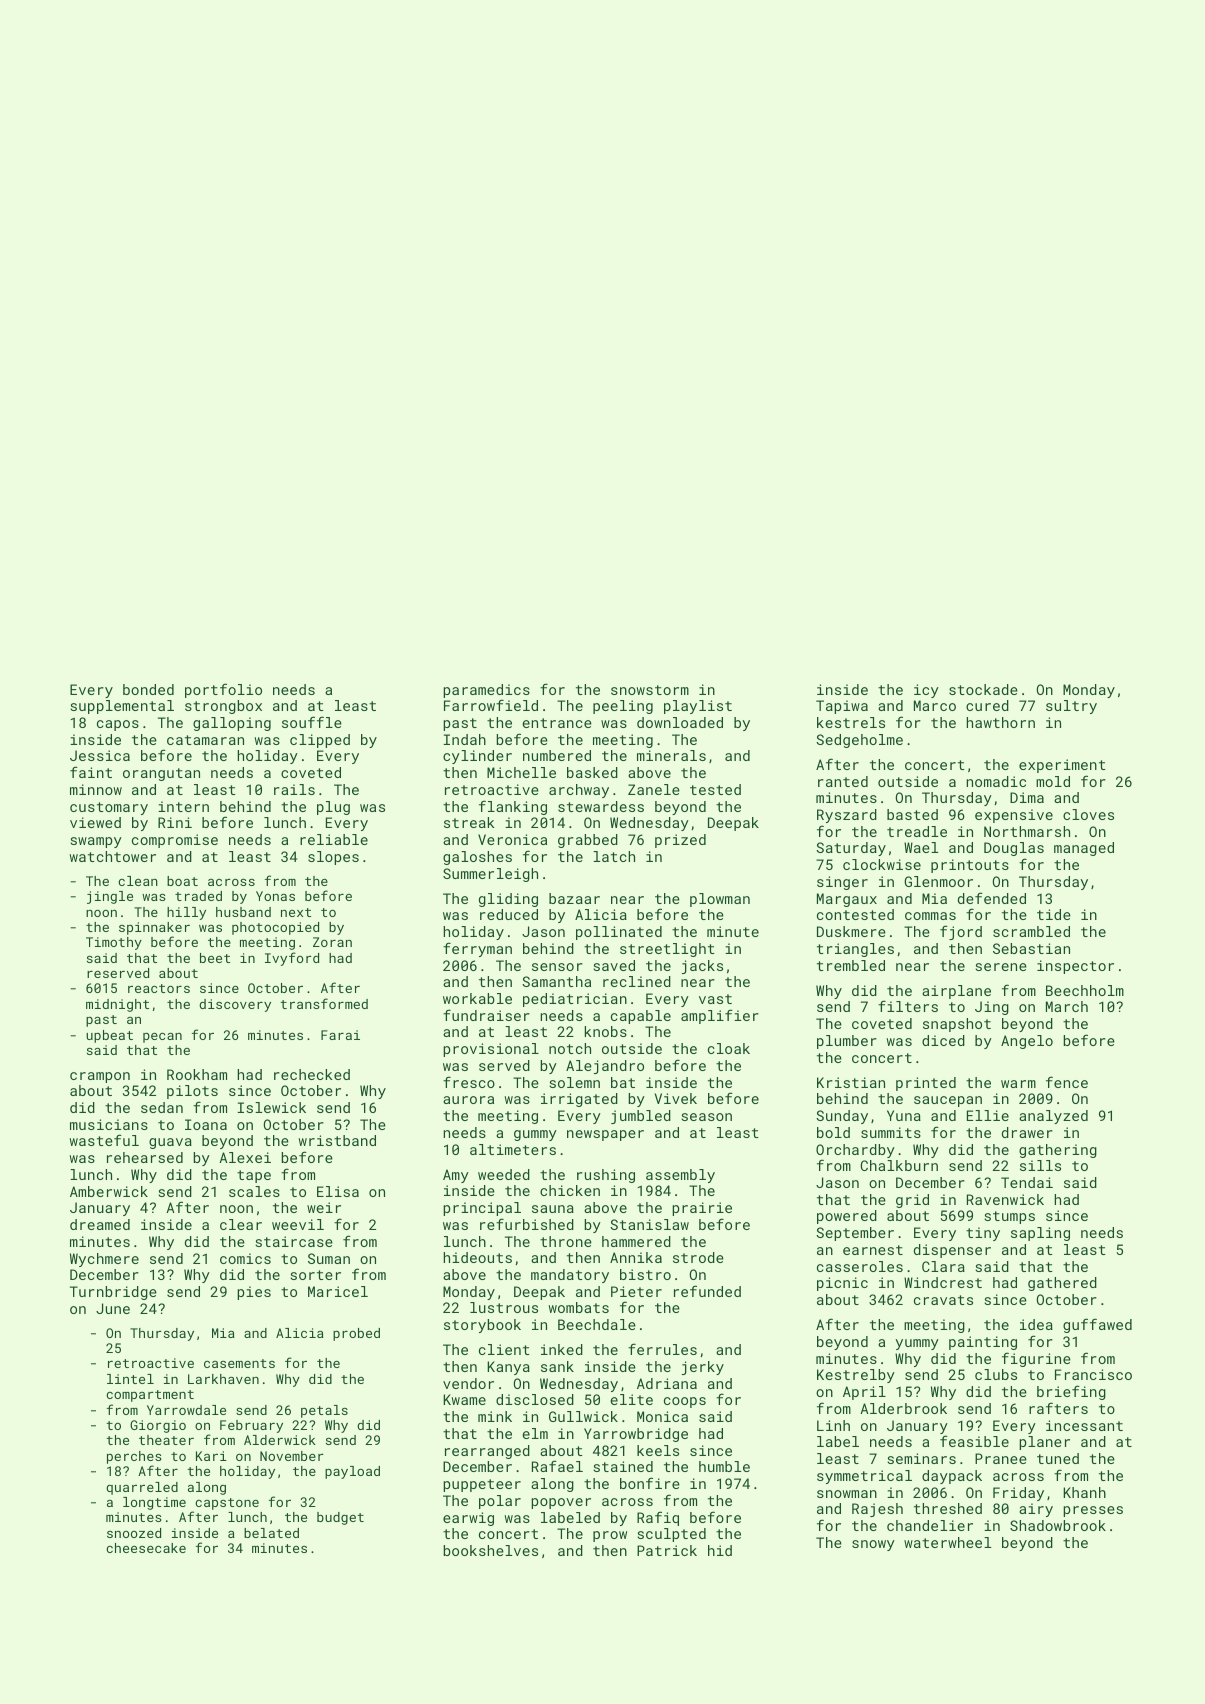 Image resolution: width=1205 pixels, height=1704 pixels. I want to click on cheesecake, so click(146, 1548).
